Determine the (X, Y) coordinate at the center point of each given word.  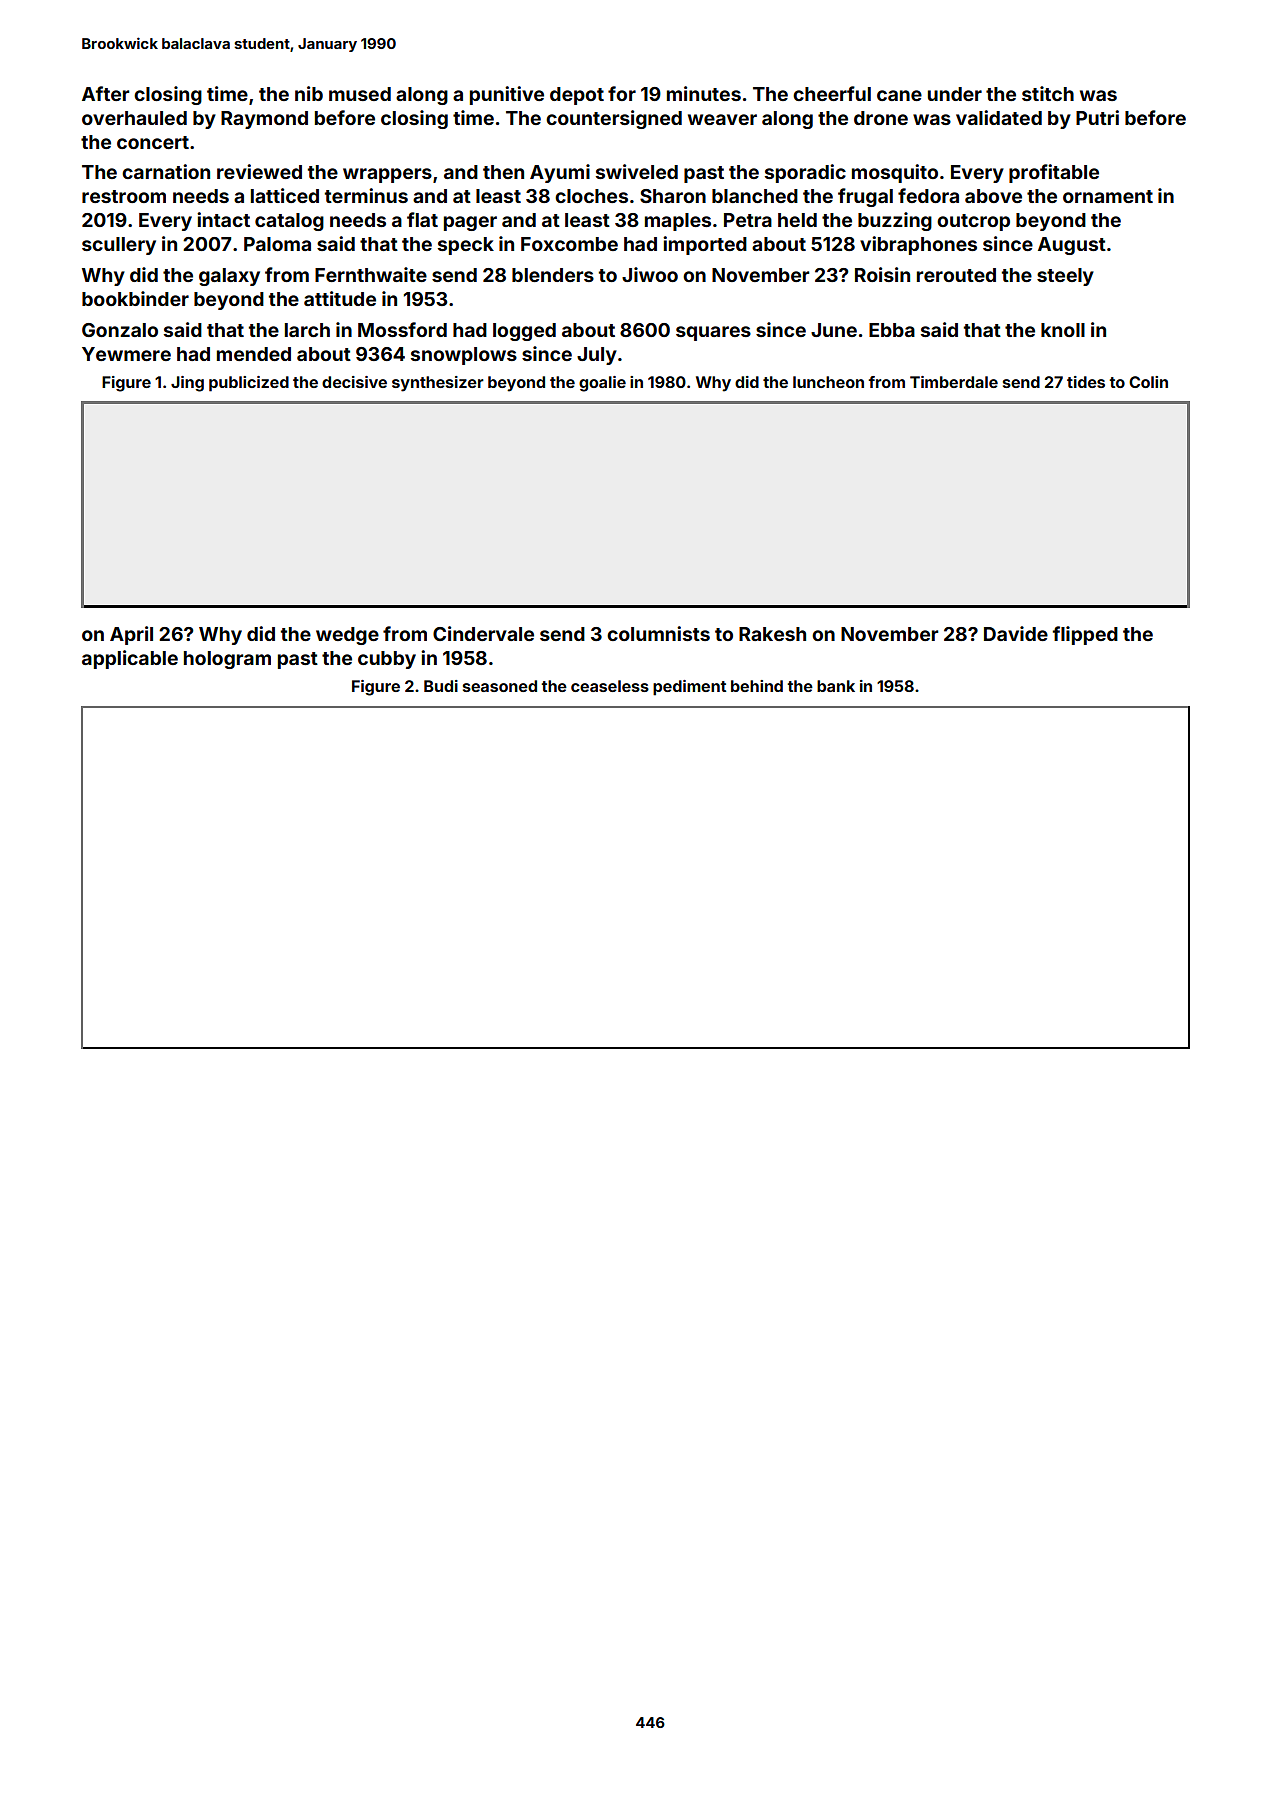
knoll (1063, 330)
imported (705, 245)
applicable (130, 659)
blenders (553, 275)
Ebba (892, 330)
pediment (689, 688)
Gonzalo (120, 330)
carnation (166, 171)
